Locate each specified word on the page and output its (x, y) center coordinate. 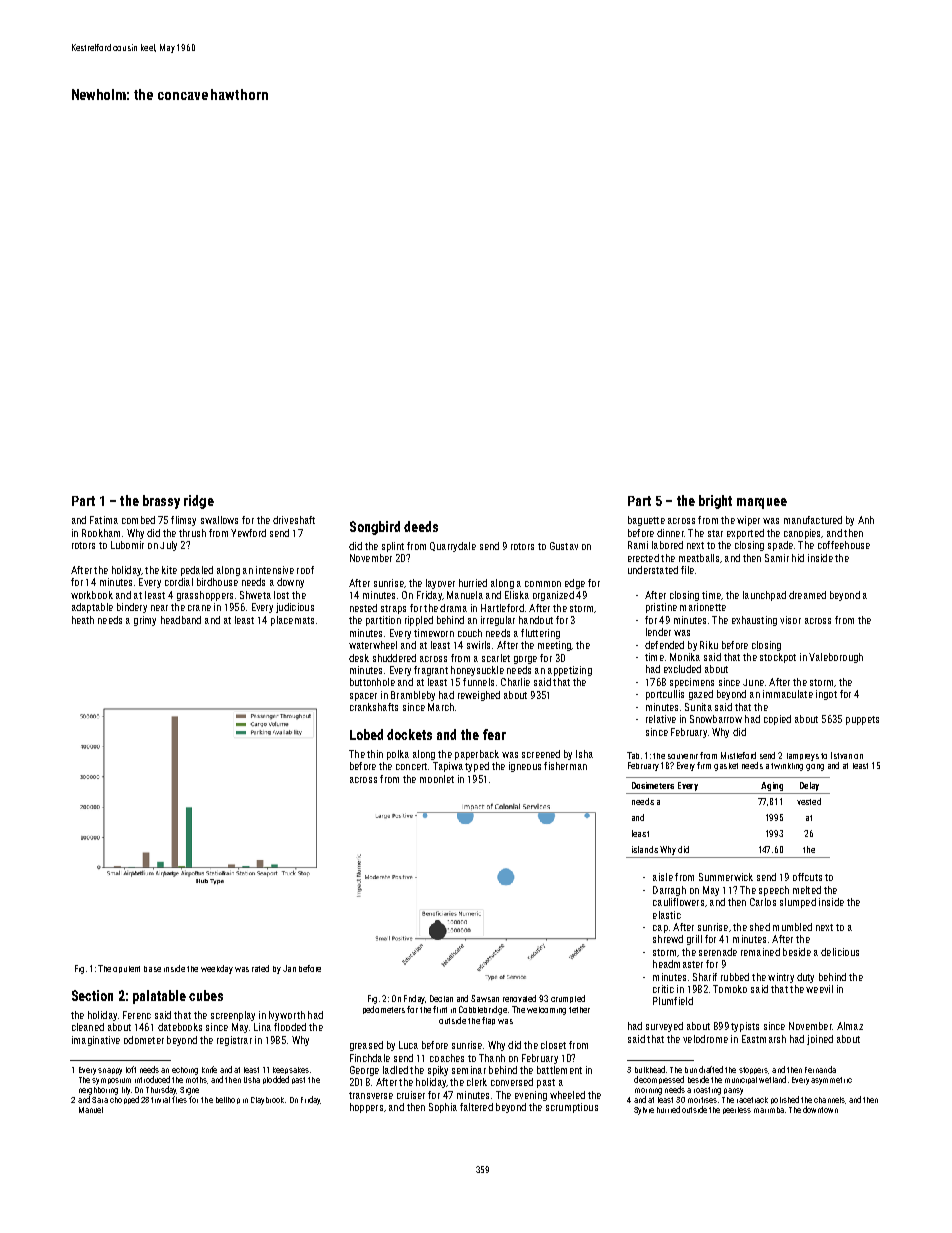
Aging (772, 786)
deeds (421, 526)
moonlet (437, 779)
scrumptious (572, 1108)
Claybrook (267, 1101)
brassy (161, 502)
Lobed (366, 734)
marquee (762, 503)
